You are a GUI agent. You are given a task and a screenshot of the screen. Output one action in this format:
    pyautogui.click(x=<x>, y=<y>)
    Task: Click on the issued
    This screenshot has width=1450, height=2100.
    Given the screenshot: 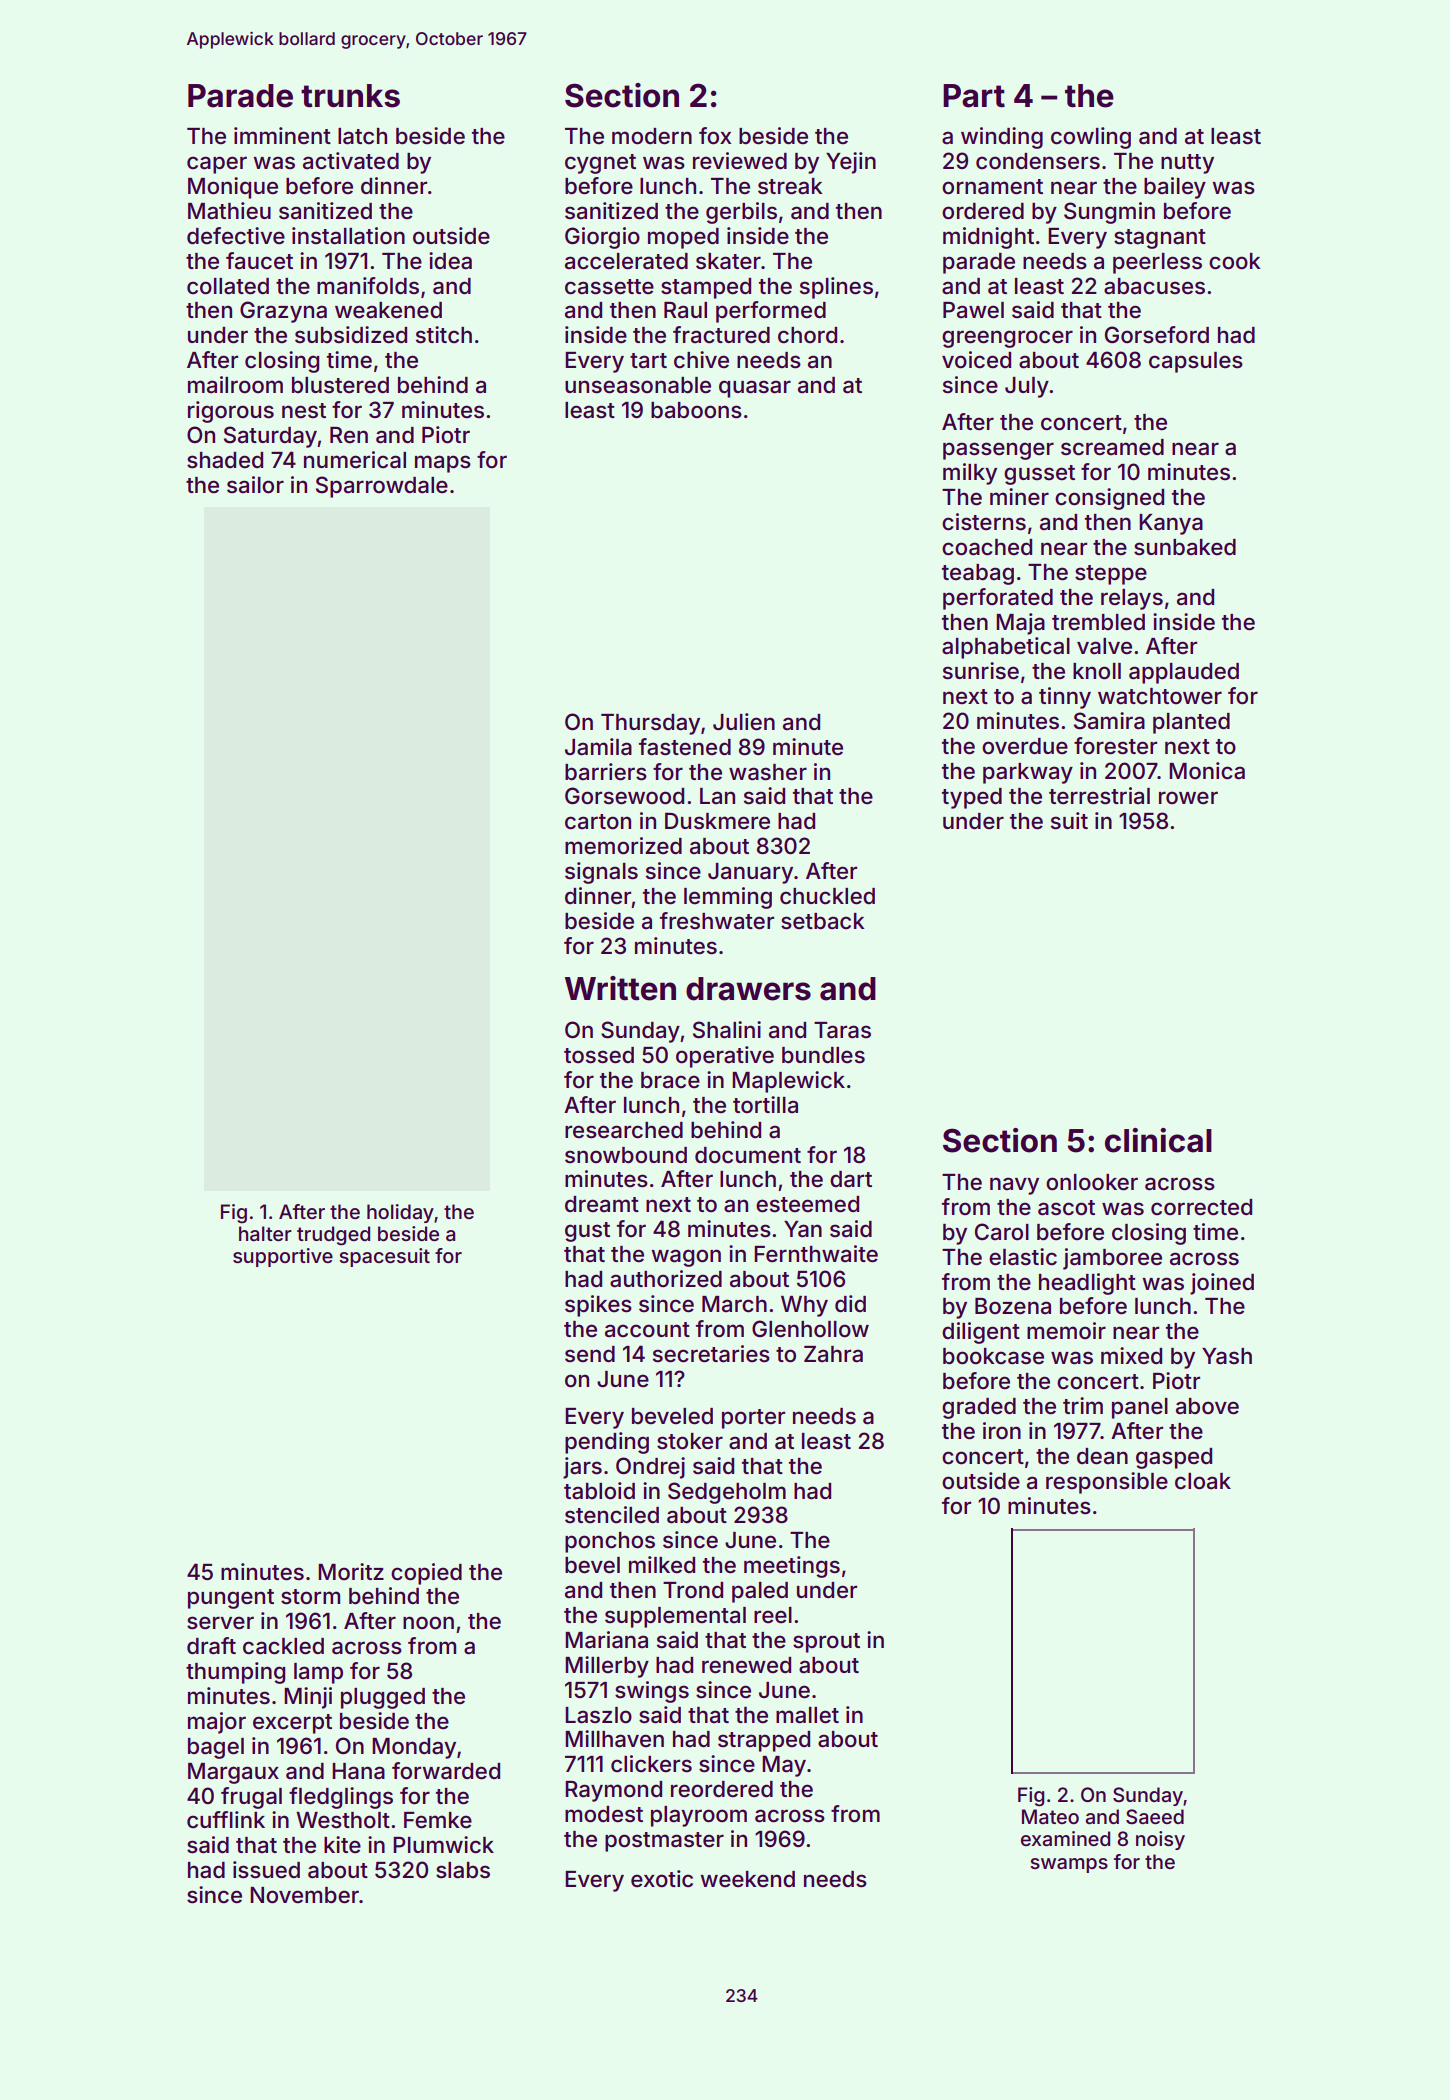 What is the action you would take?
    pyautogui.click(x=266, y=1870)
